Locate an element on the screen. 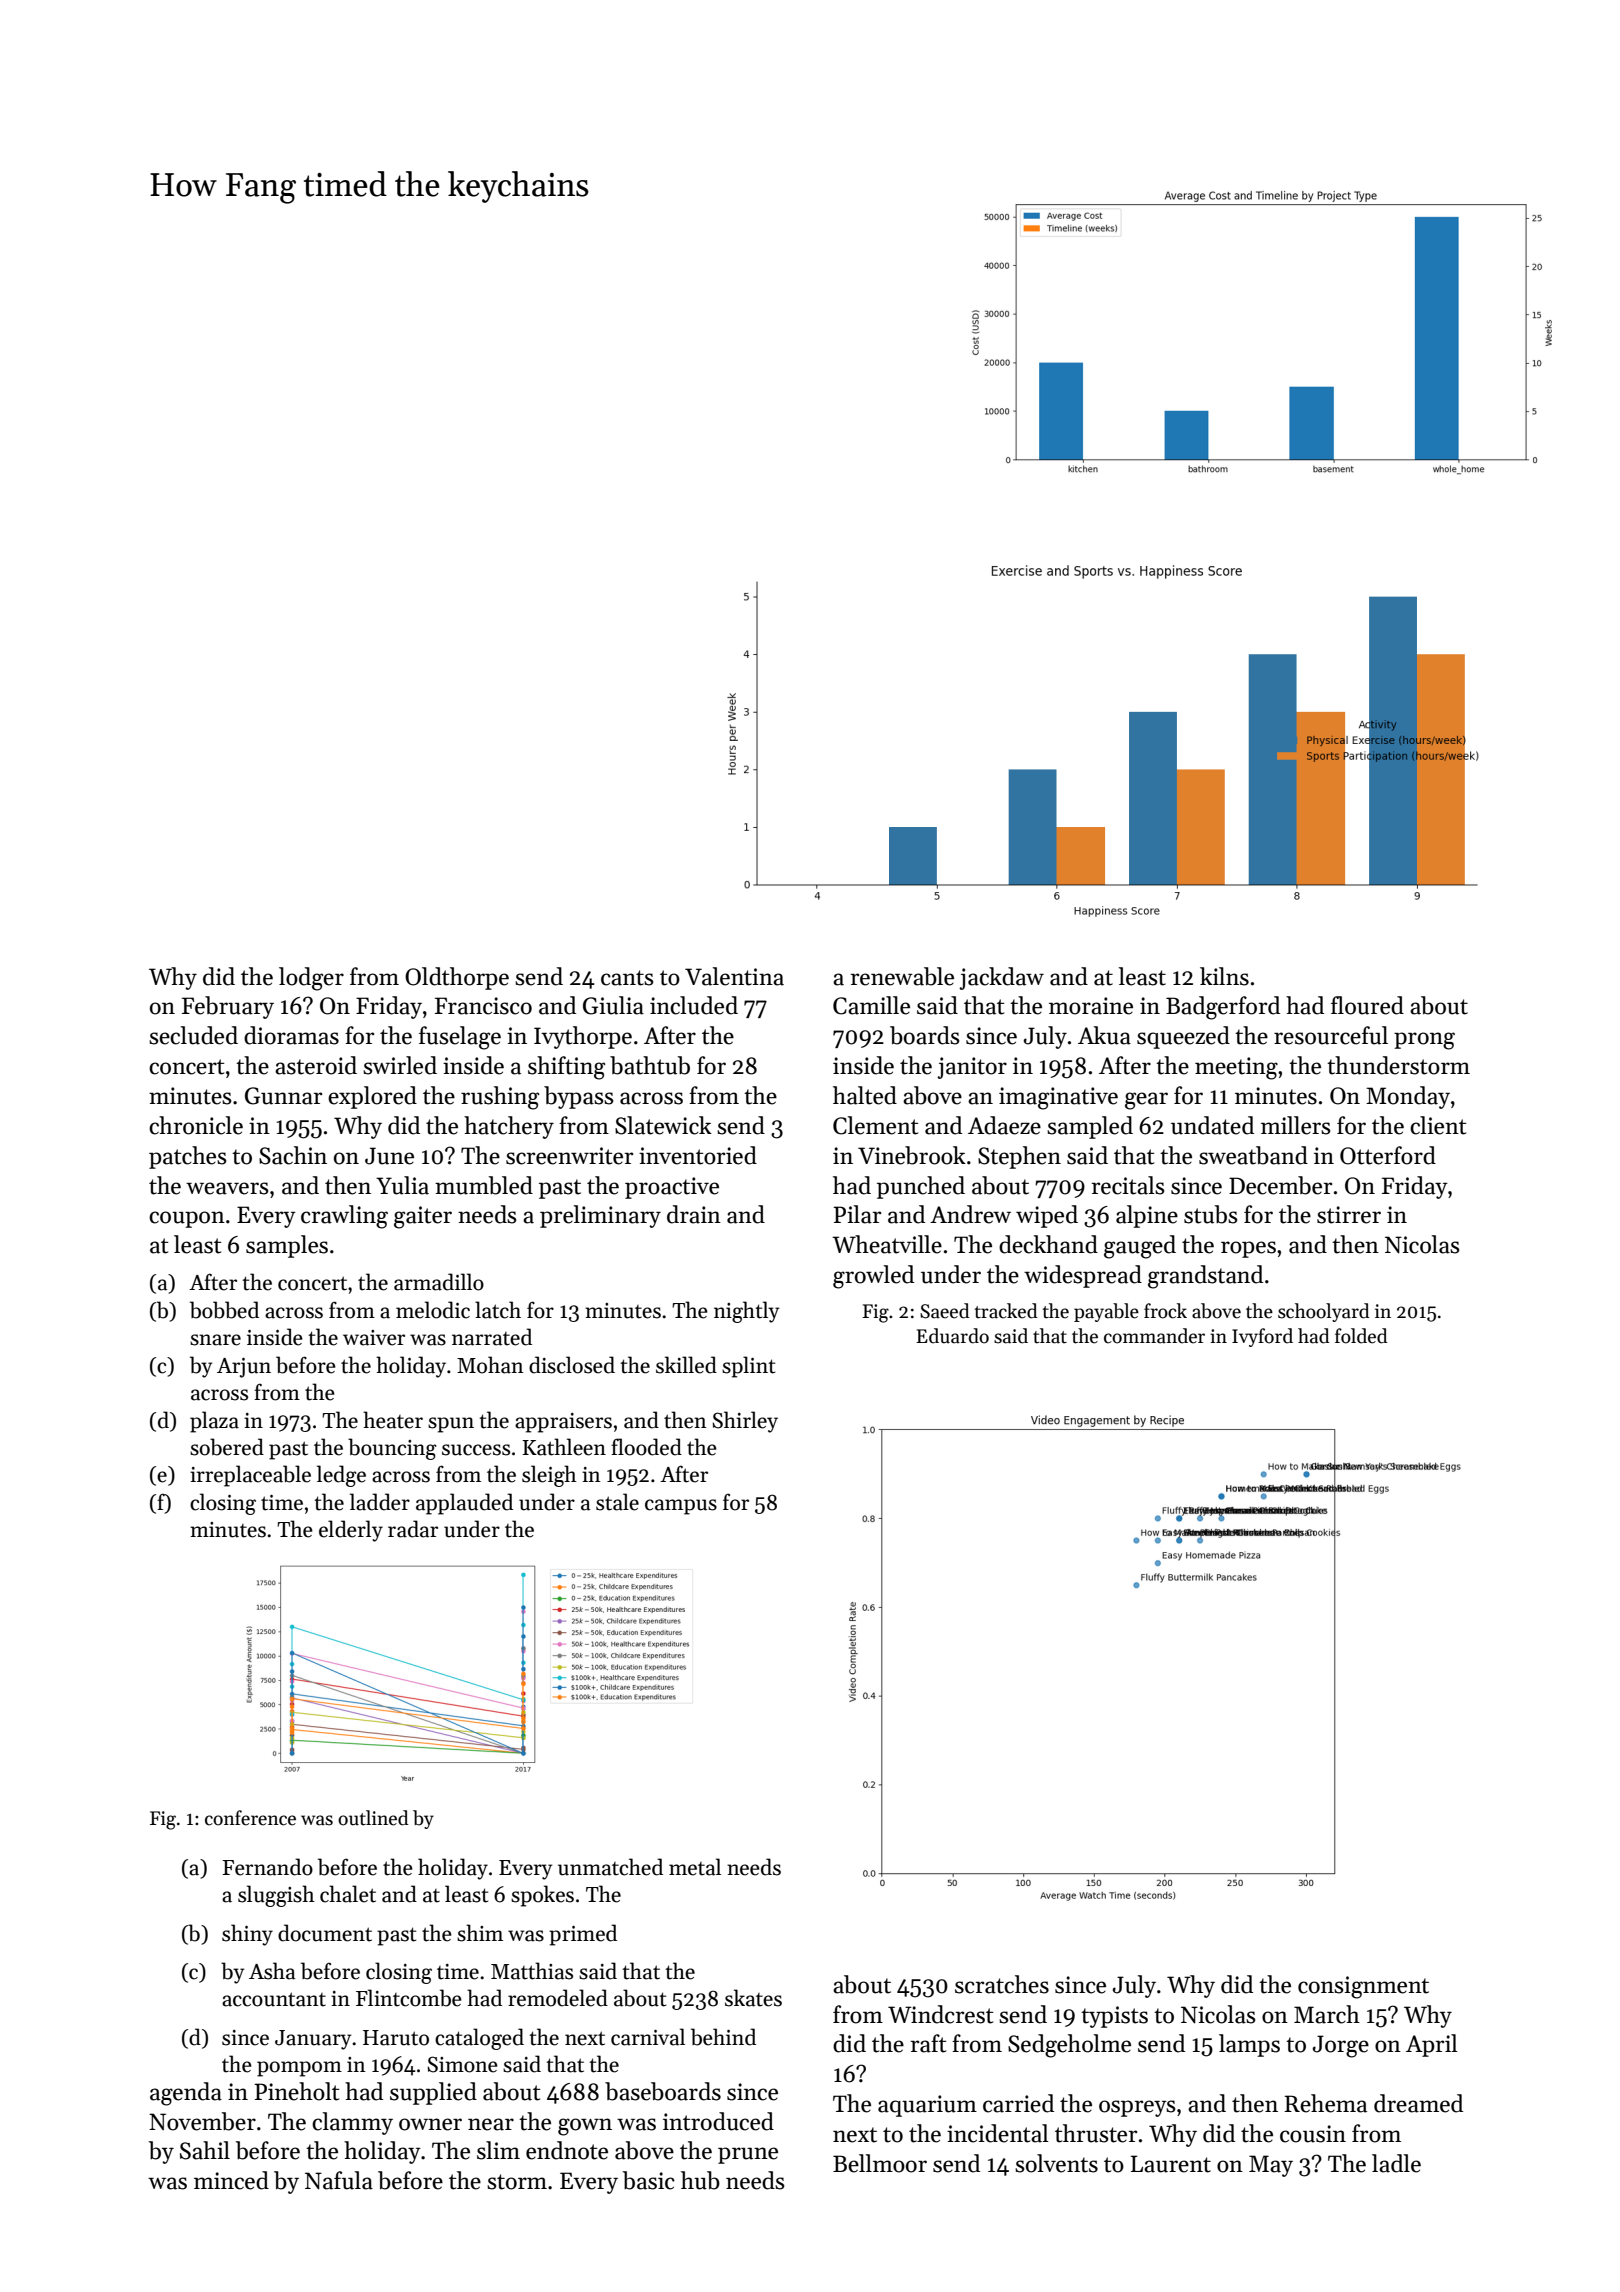  renewable is located at coordinates (902, 976).
